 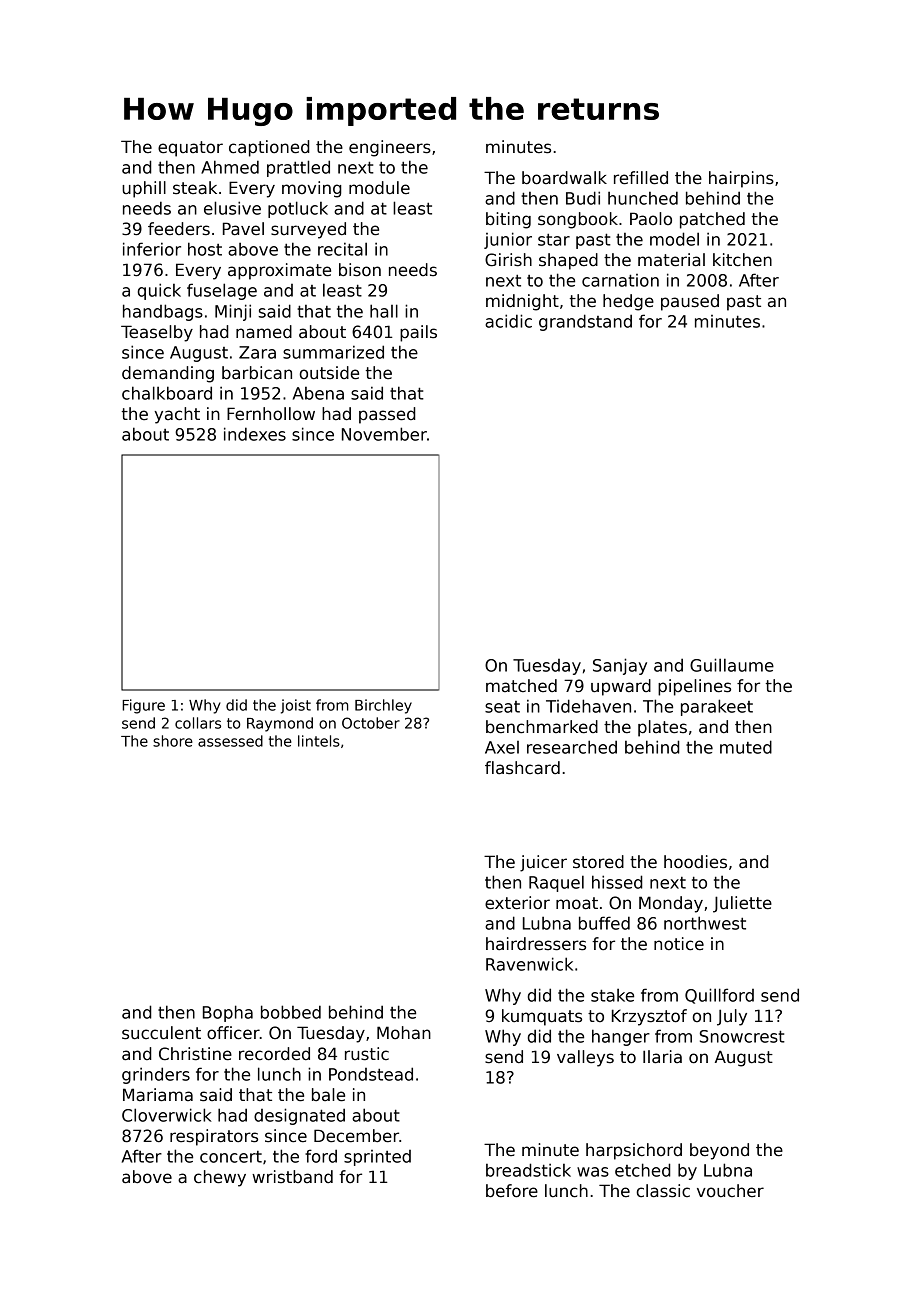 What do you see at coordinates (517, 903) in the document?
I see `exterior` at bounding box center [517, 903].
